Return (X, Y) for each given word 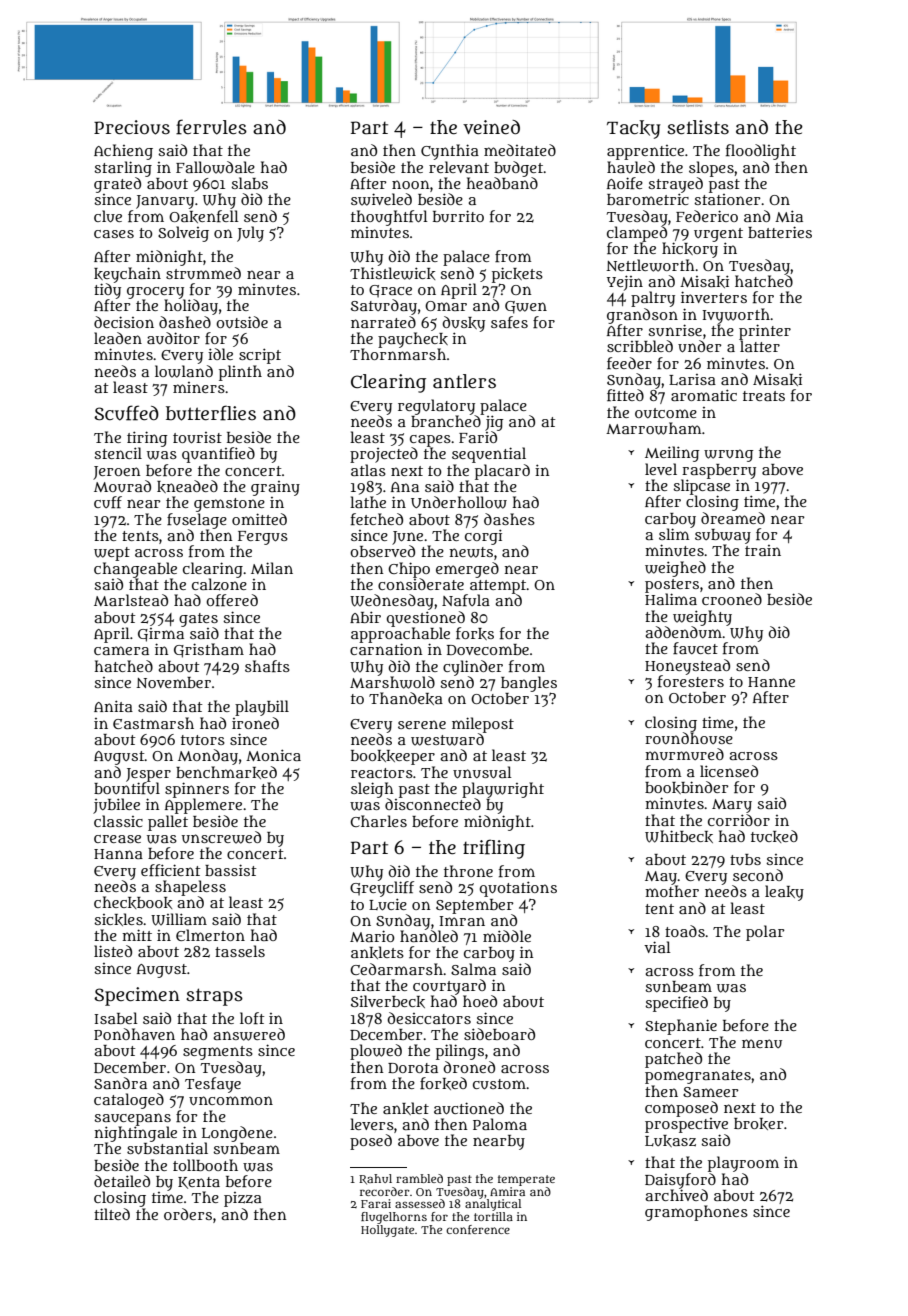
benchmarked (226, 772)
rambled (419, 1178)
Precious (132, 127)
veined (491, 127)
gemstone (229, 505)
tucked (774, 836)
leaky (784, 893)
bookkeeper (393, 757)
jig (494, 423)
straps (214, 997)
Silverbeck (388, 1001)
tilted (112, 1214)
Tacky (634, 129)
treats (764, 396)
